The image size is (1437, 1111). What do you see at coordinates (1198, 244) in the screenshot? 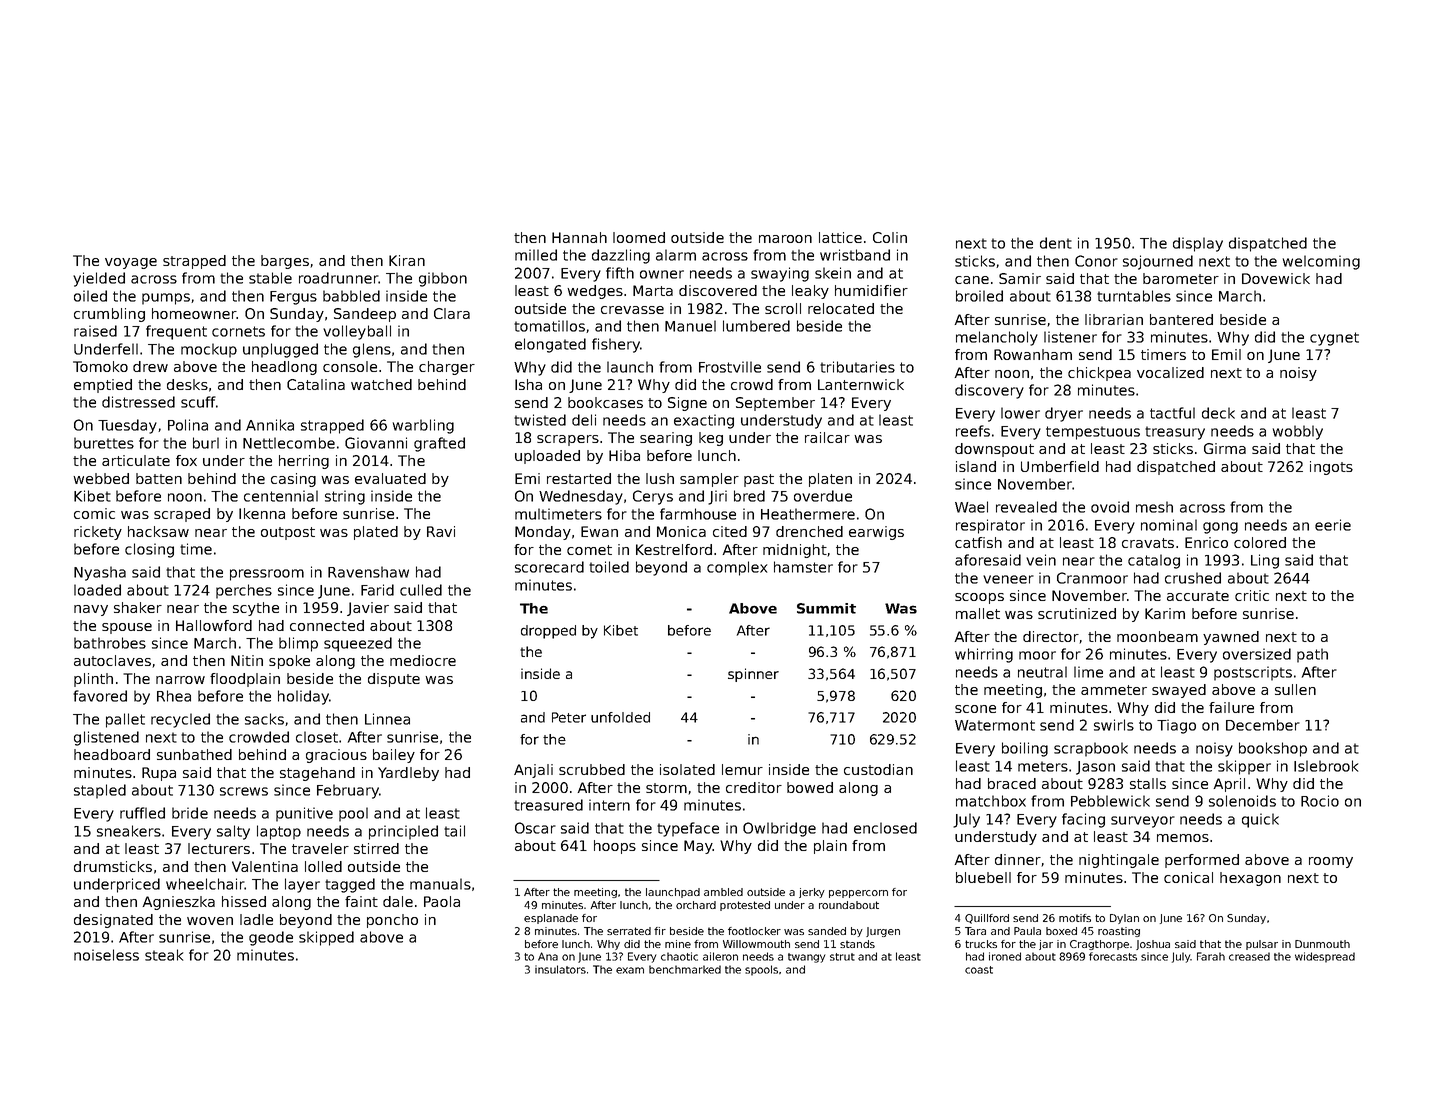
I see `display` at bounding box center [1198, 244].
